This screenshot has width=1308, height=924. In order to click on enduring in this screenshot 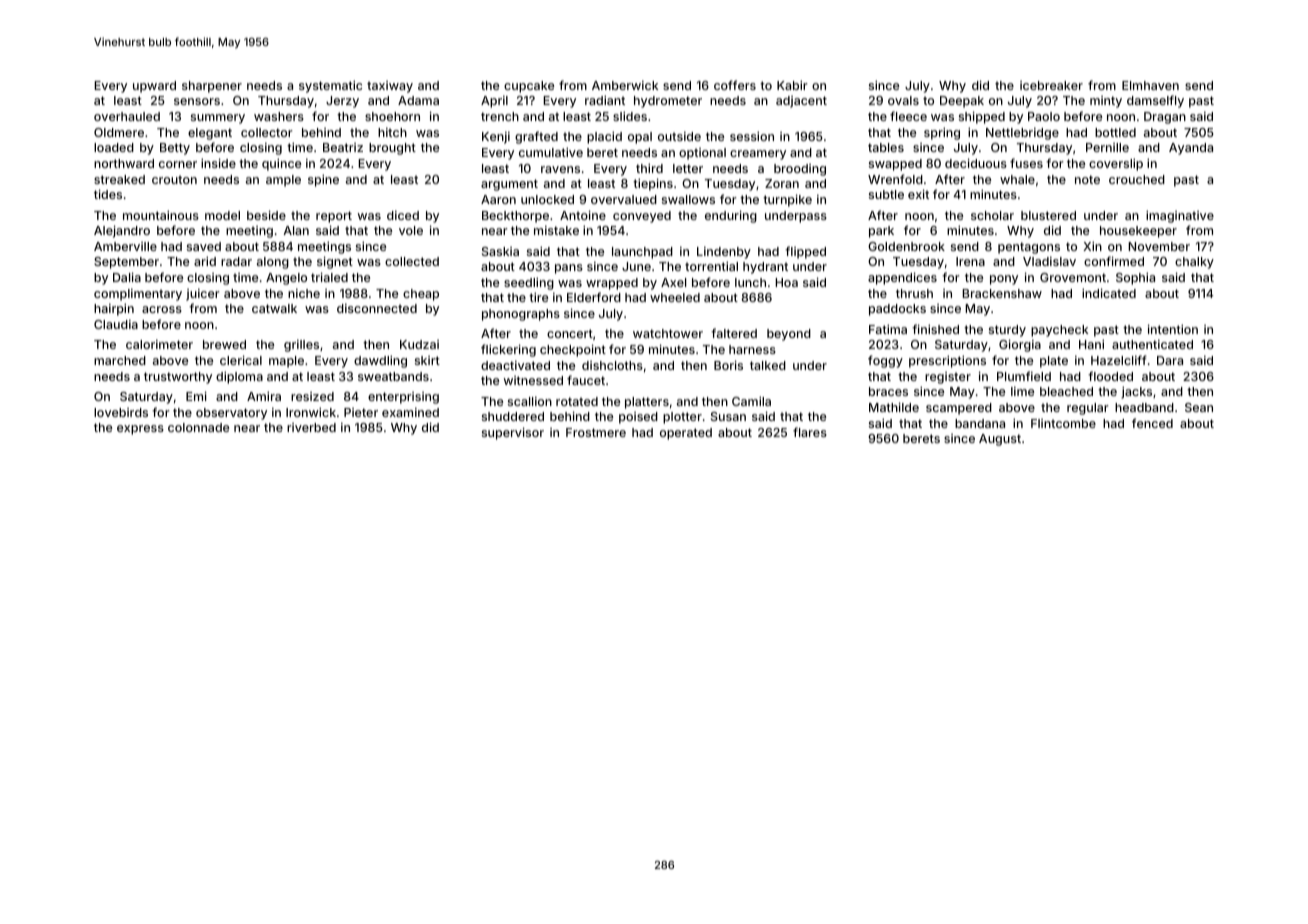, I will do `click(731, 216)`.
